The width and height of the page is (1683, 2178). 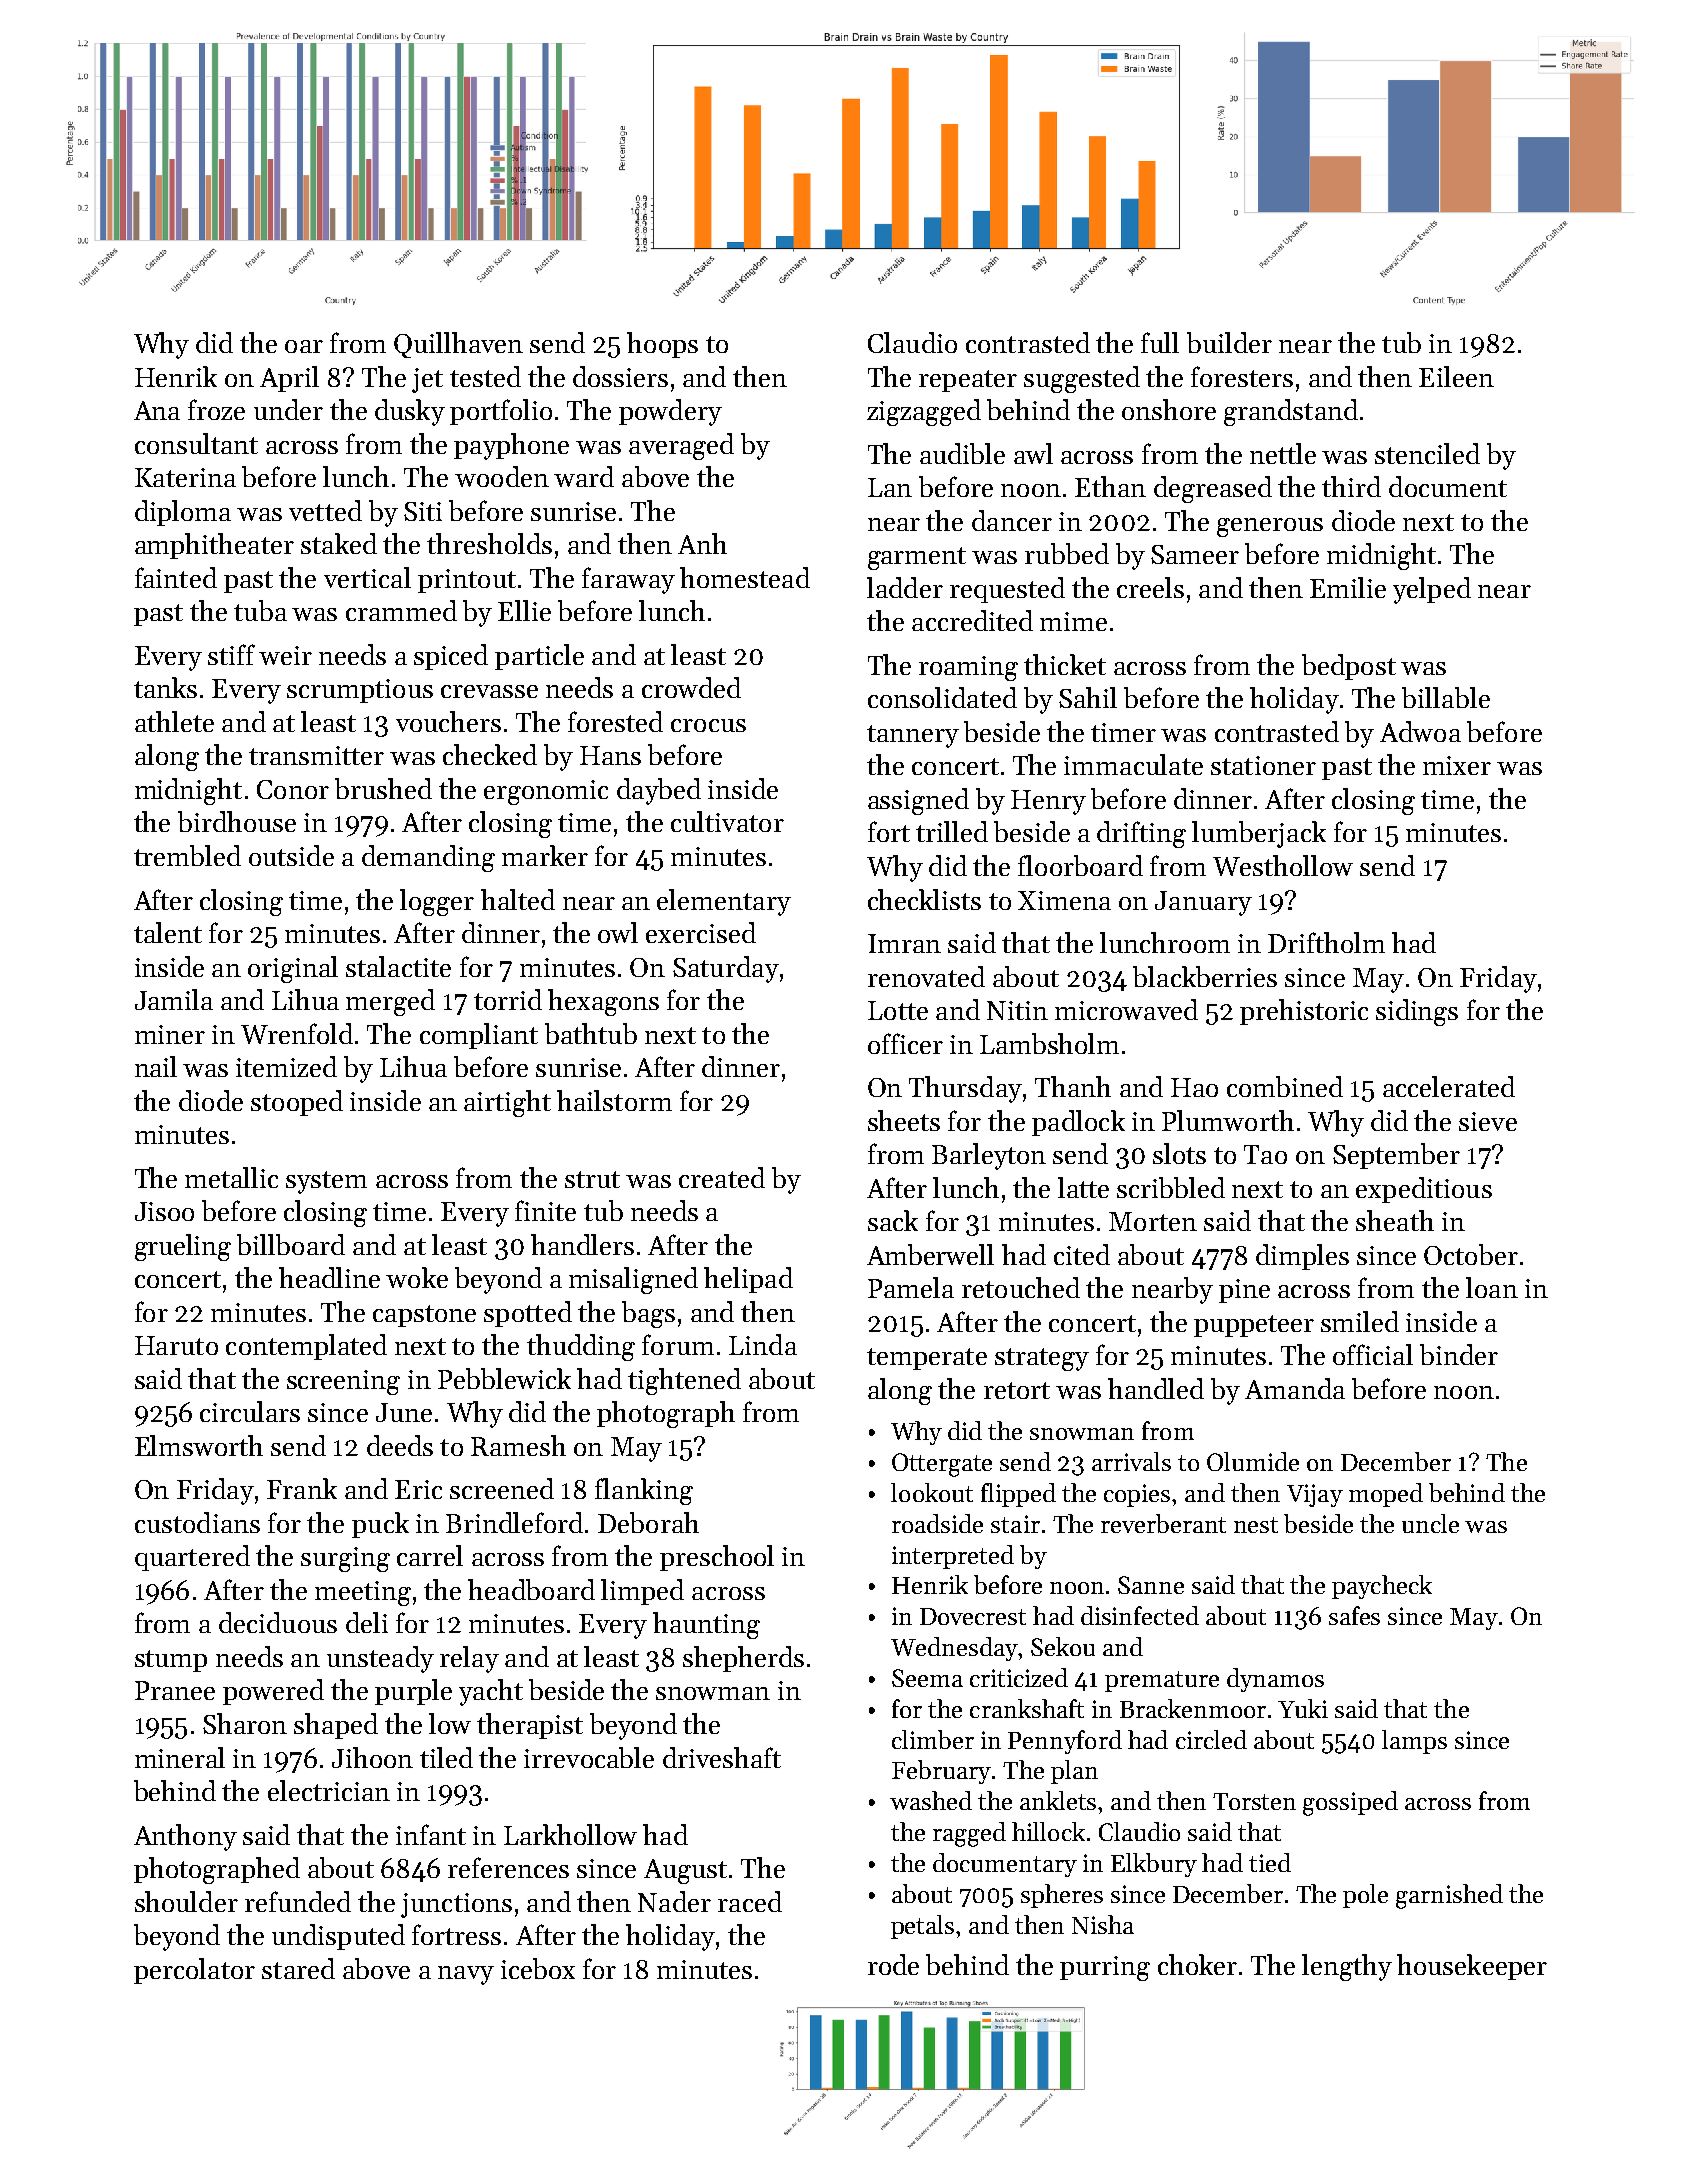 I want to click on jet, so click(x=427, y=380).
